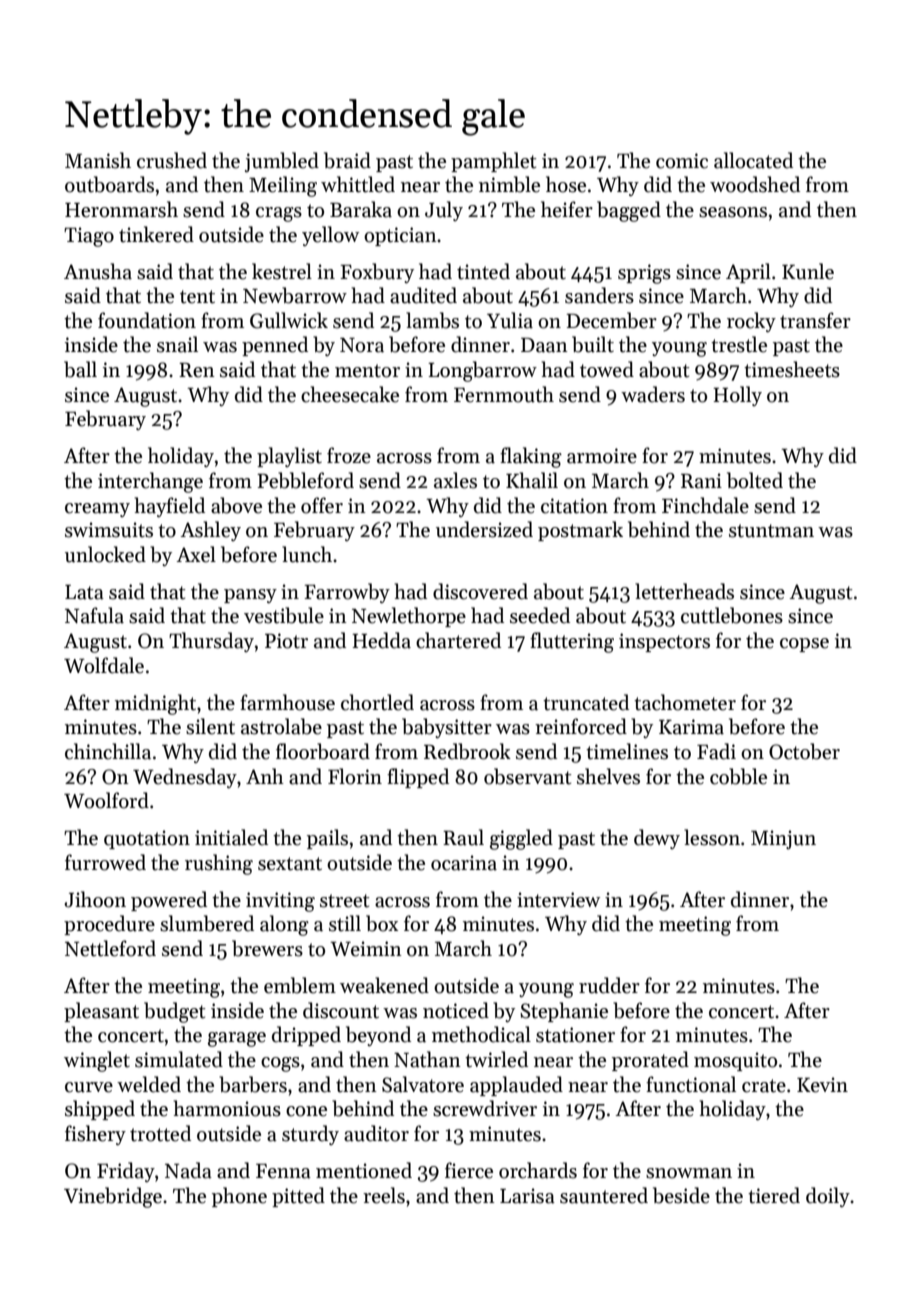 The height and width of the page is (1308, 924). Describe the element at coordinates (828, 1197) in the page. I see `doily` at that location.
